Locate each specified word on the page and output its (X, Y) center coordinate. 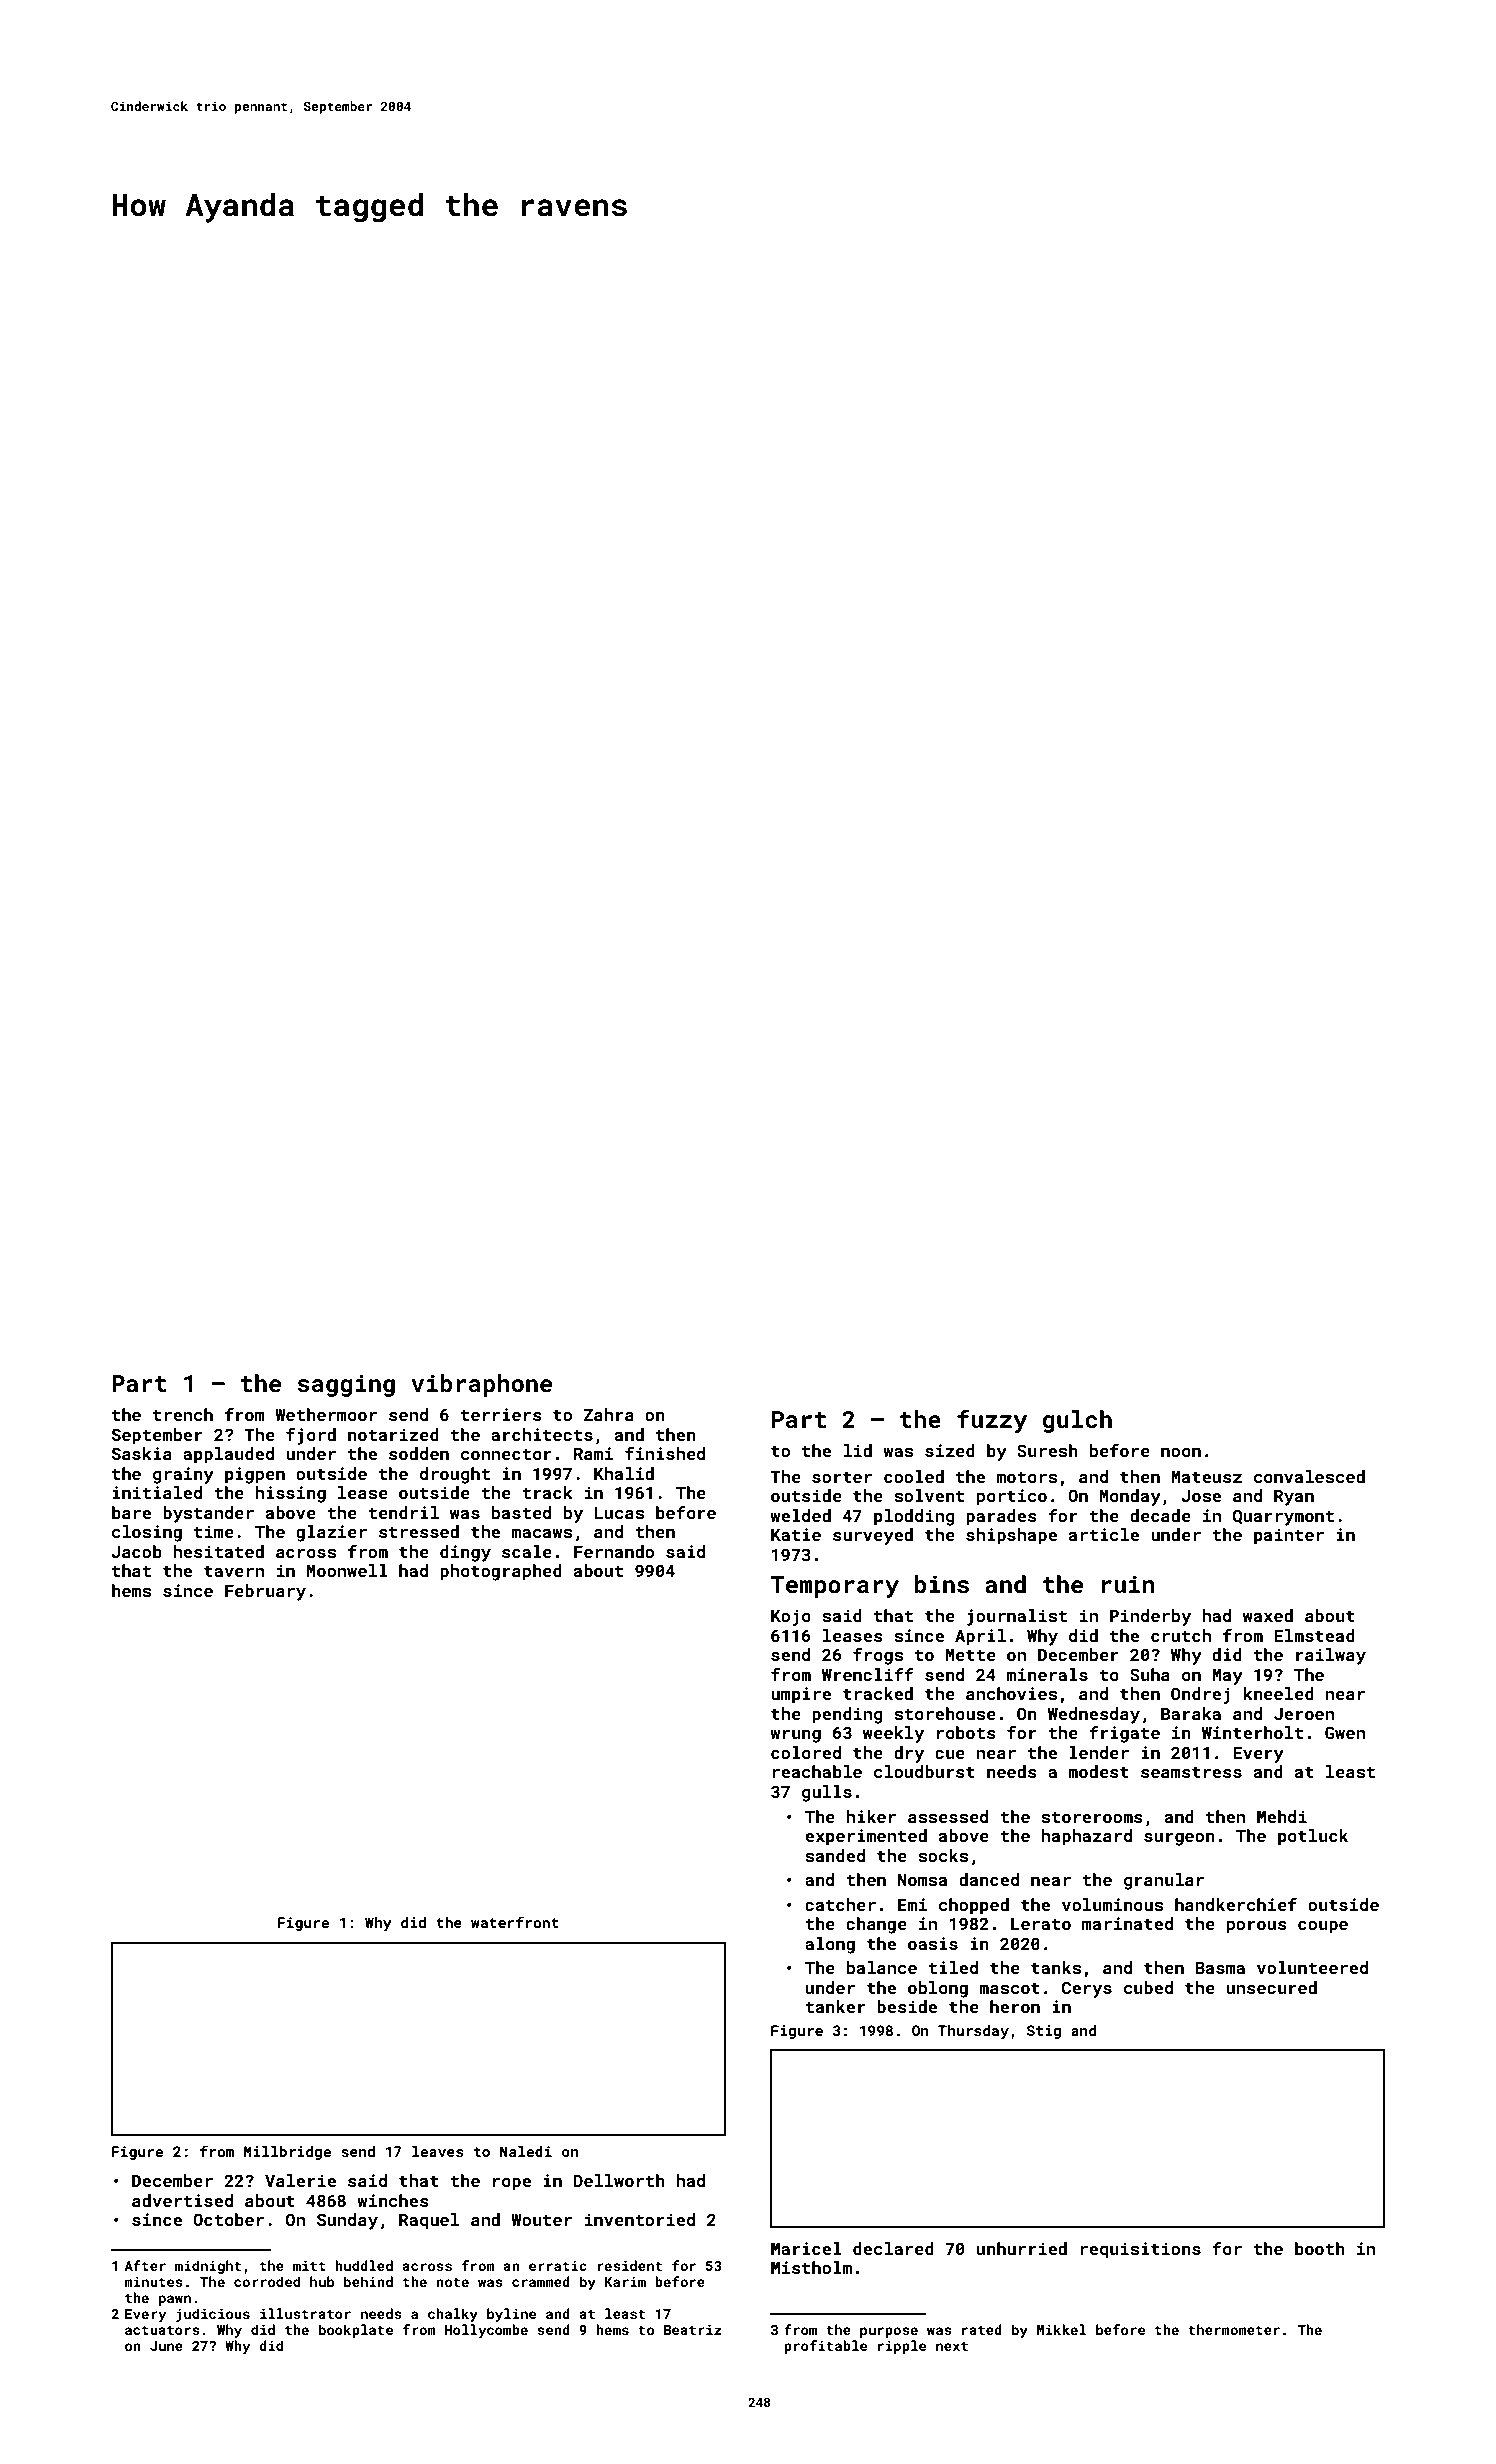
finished (665, 1453)
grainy (183, 1475)
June (166, 2346)
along (830, 1945)
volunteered (1312, 1967)
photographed (501, 1572)
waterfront (515, 1922)
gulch (1077, 1421)
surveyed (873, 1536)
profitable (825, 2347)
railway (1331, 1656)
